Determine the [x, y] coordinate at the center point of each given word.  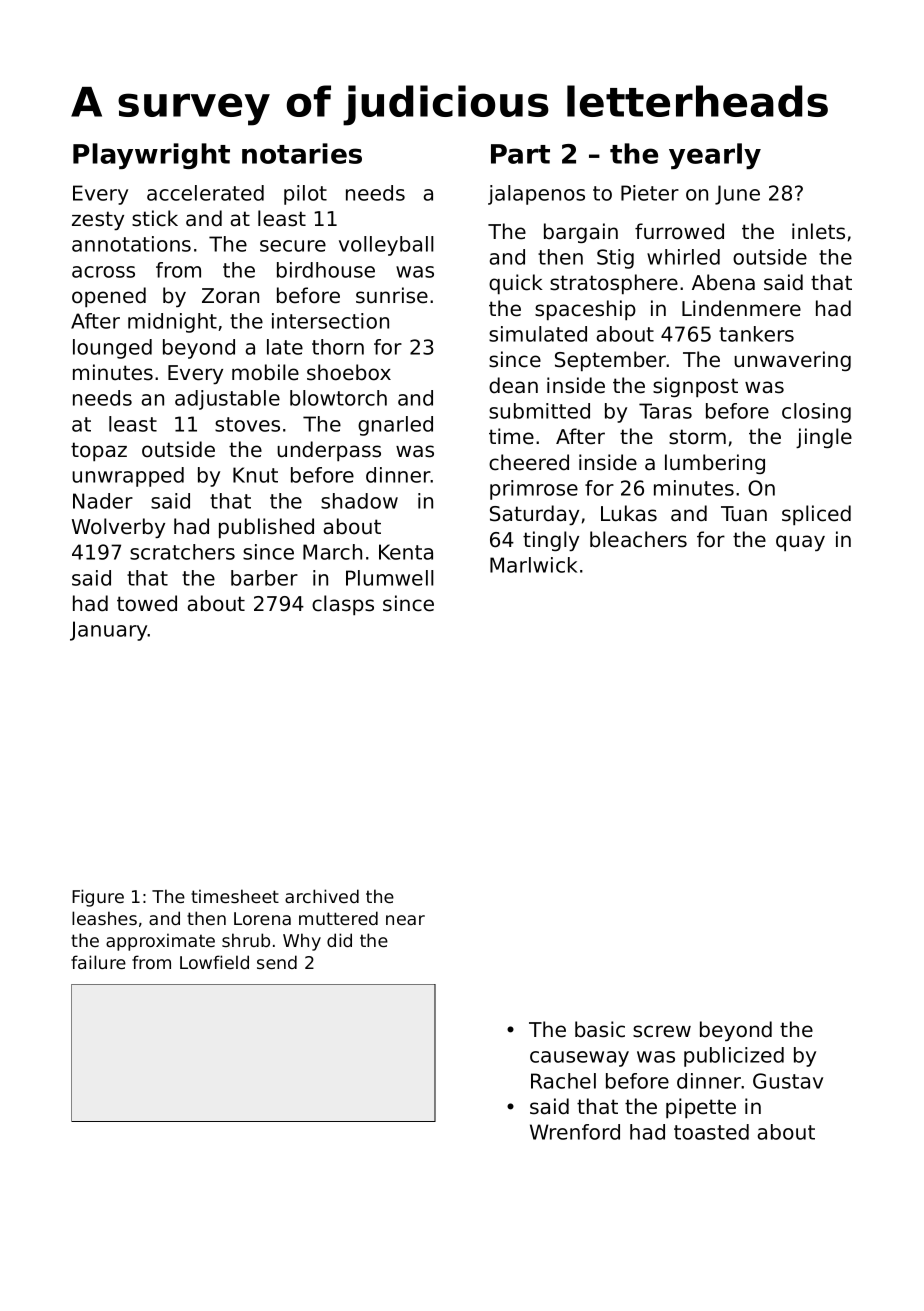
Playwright [151, 156]
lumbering [715, 464]
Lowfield [214, 962]
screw [662, 1031]
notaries [302, 153]
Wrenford [575, 1132]
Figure [98, 898]
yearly [715, 156]
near [405, 920]
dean [513, 385]
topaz [99, 451]
